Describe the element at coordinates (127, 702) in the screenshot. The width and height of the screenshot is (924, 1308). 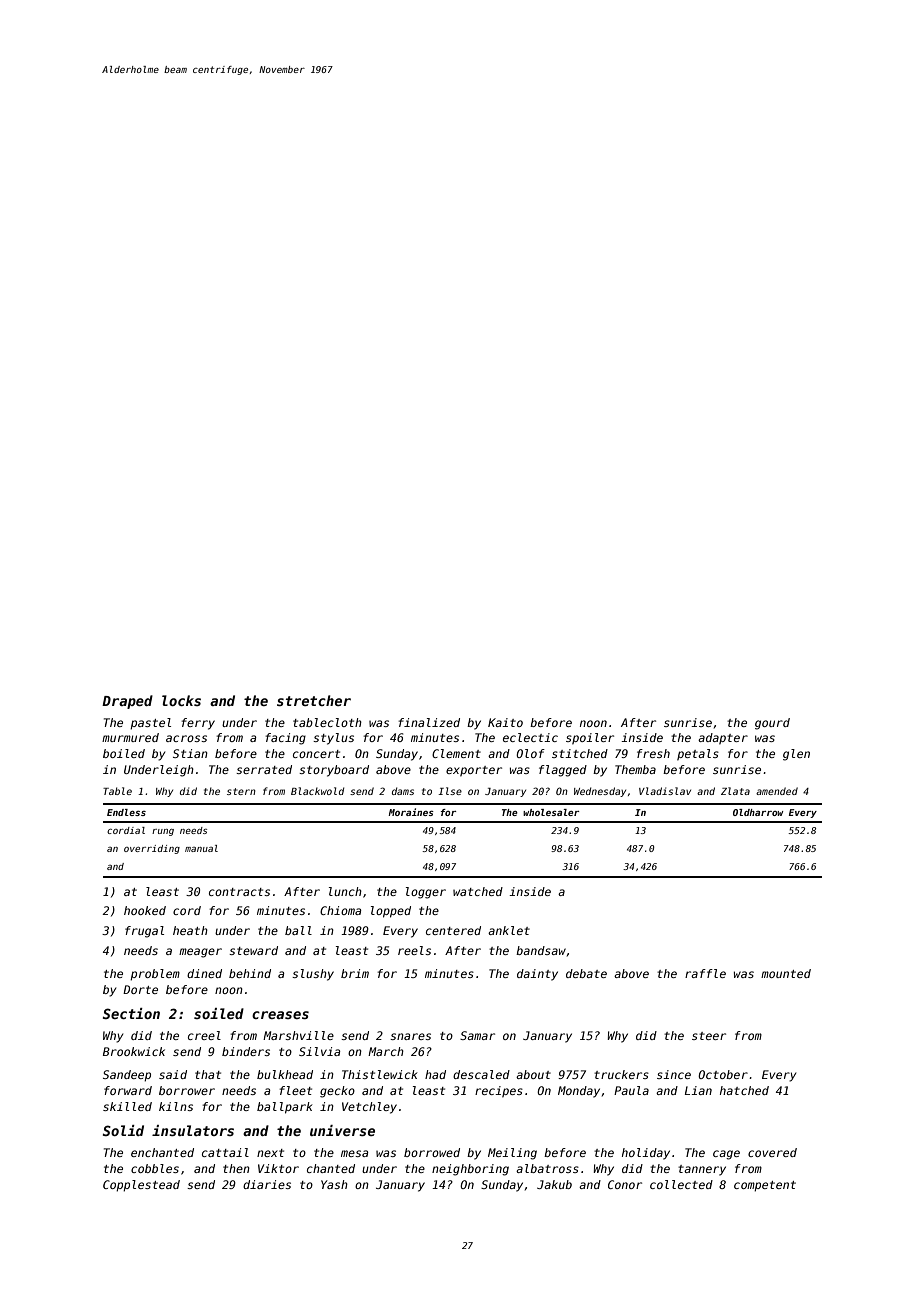
I see `Draped` at that location.
